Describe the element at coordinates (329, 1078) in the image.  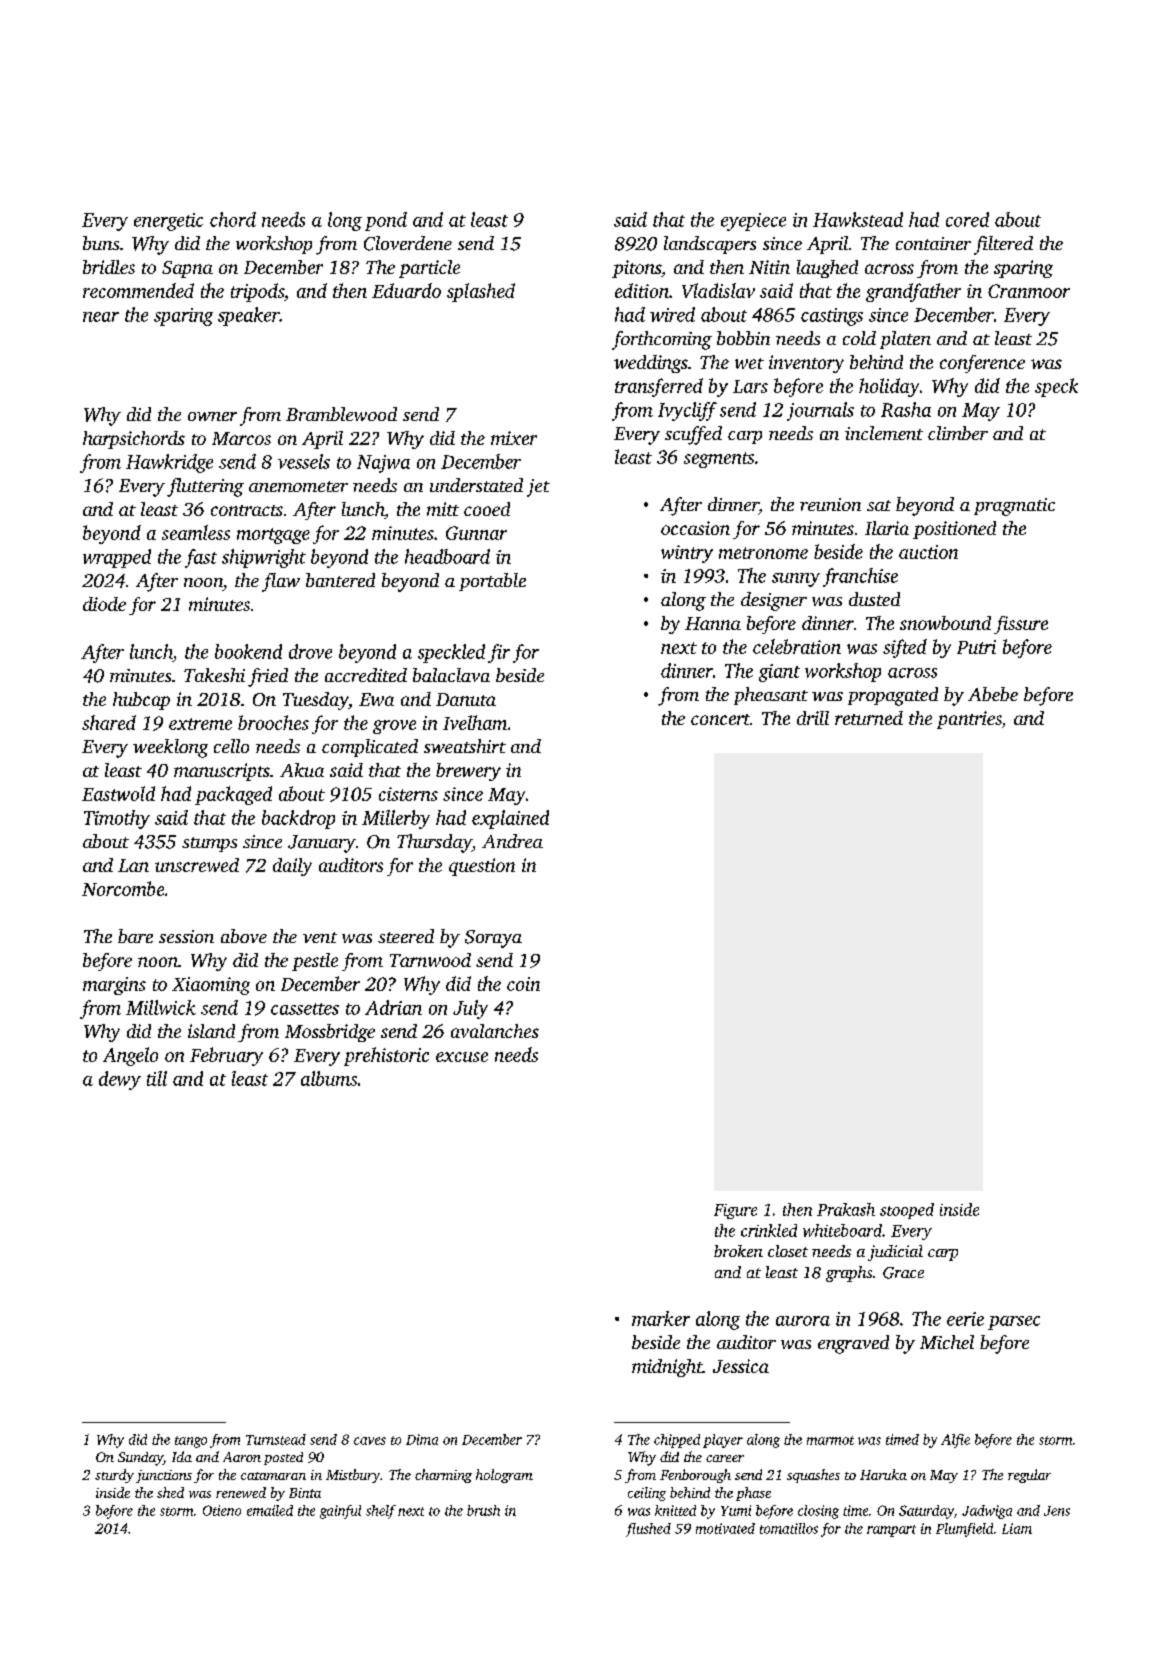
I see `albums` at that location.
